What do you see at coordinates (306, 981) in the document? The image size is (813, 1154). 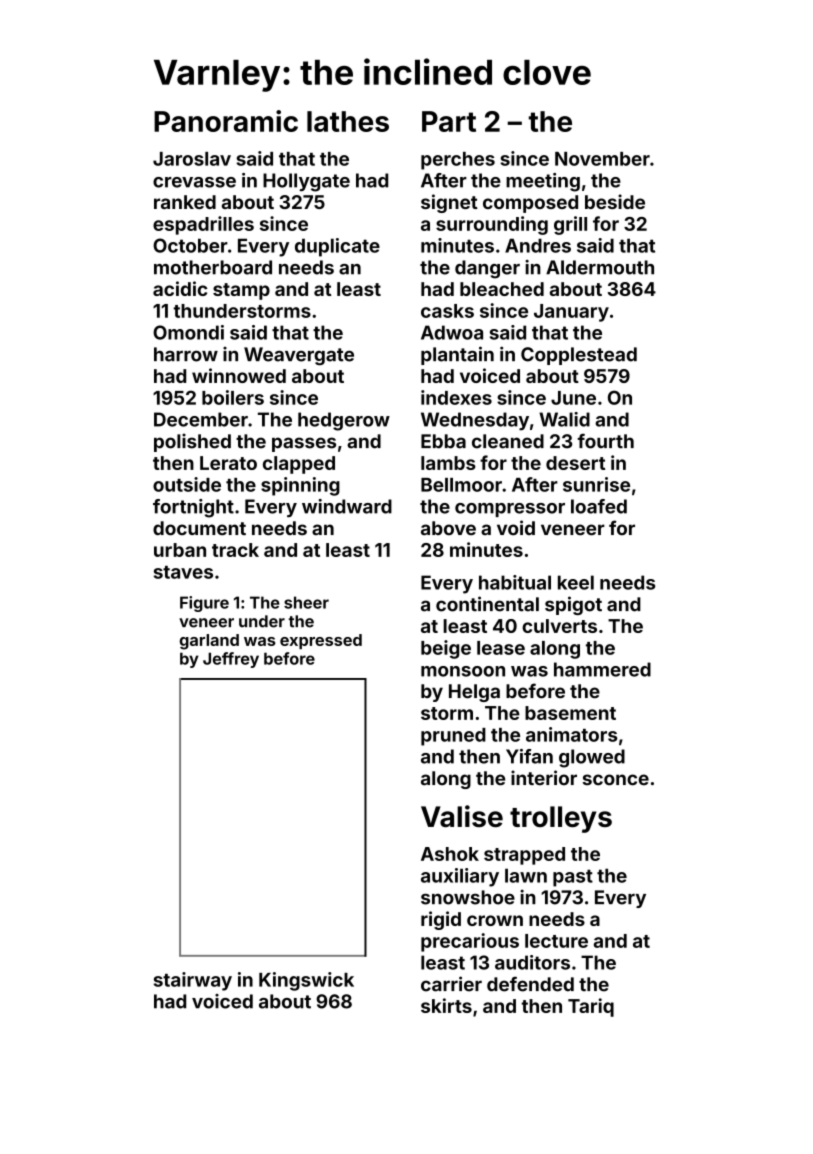 I see `Kingswick` at bounding box center [306, 981].
